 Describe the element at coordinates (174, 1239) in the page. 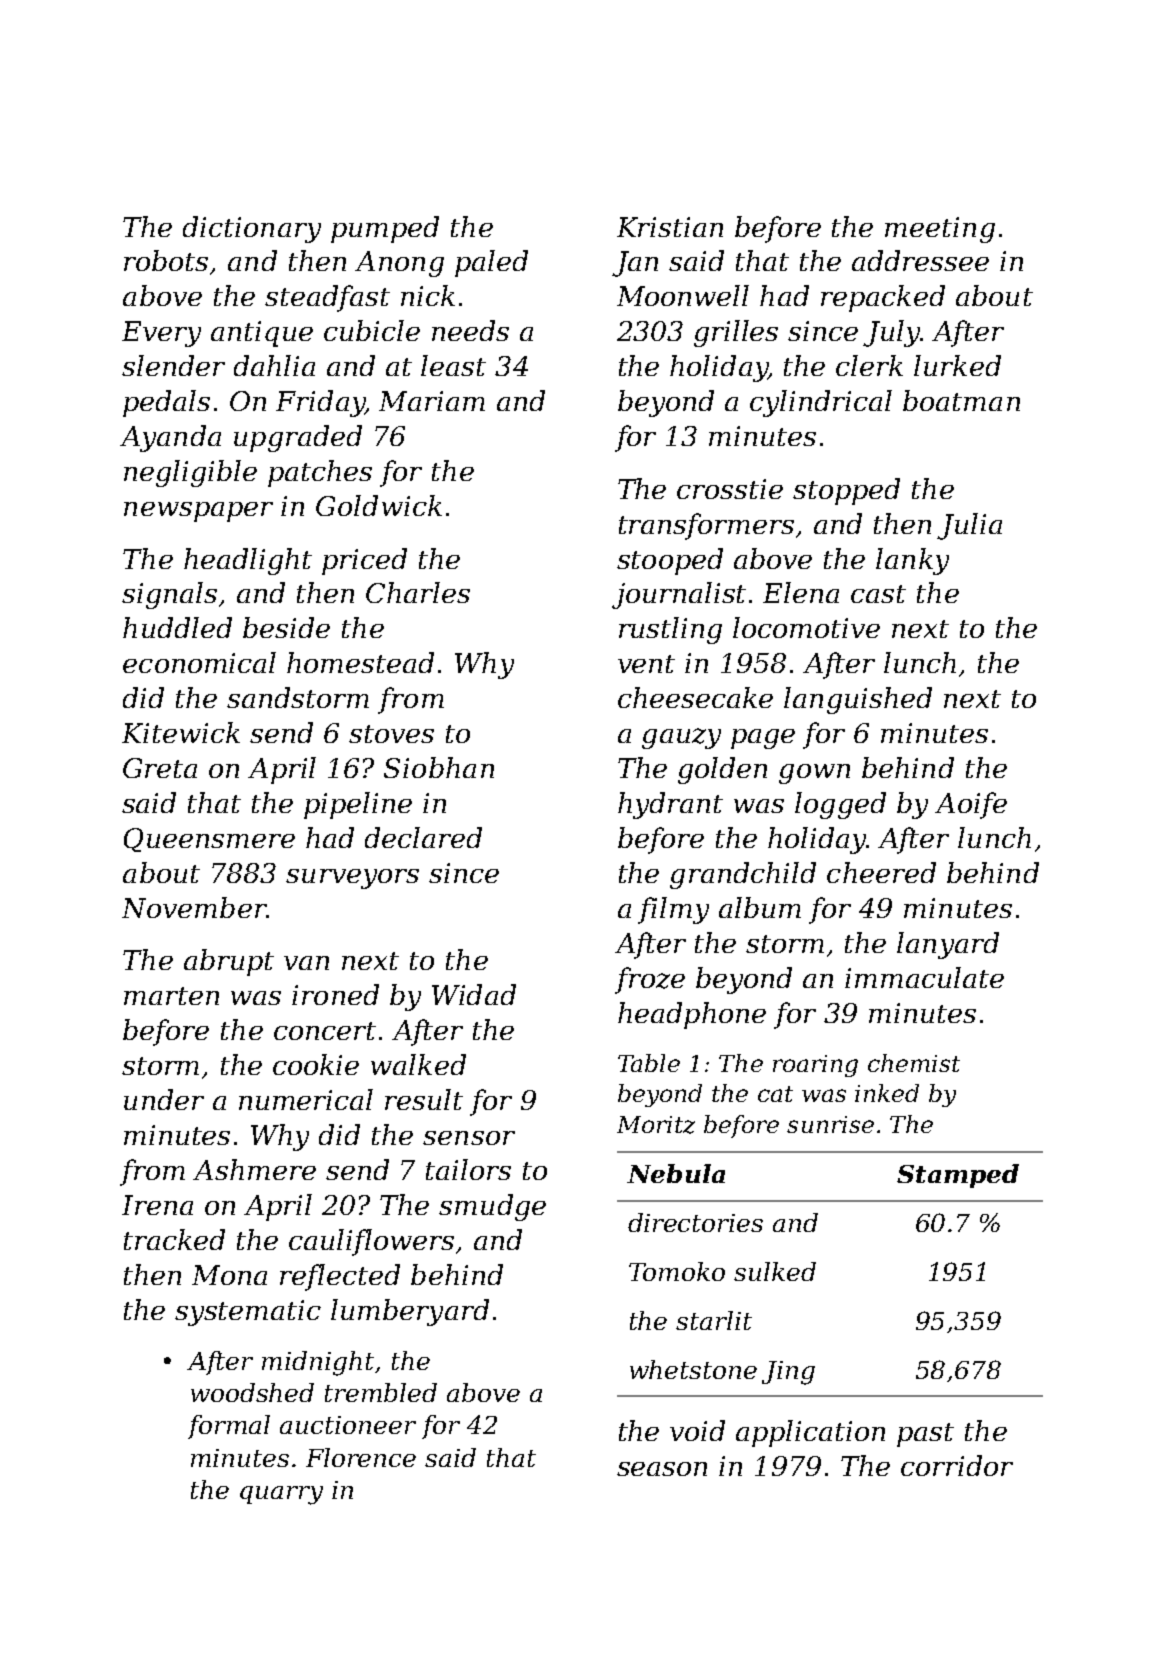

I see `tracked` at that location.
